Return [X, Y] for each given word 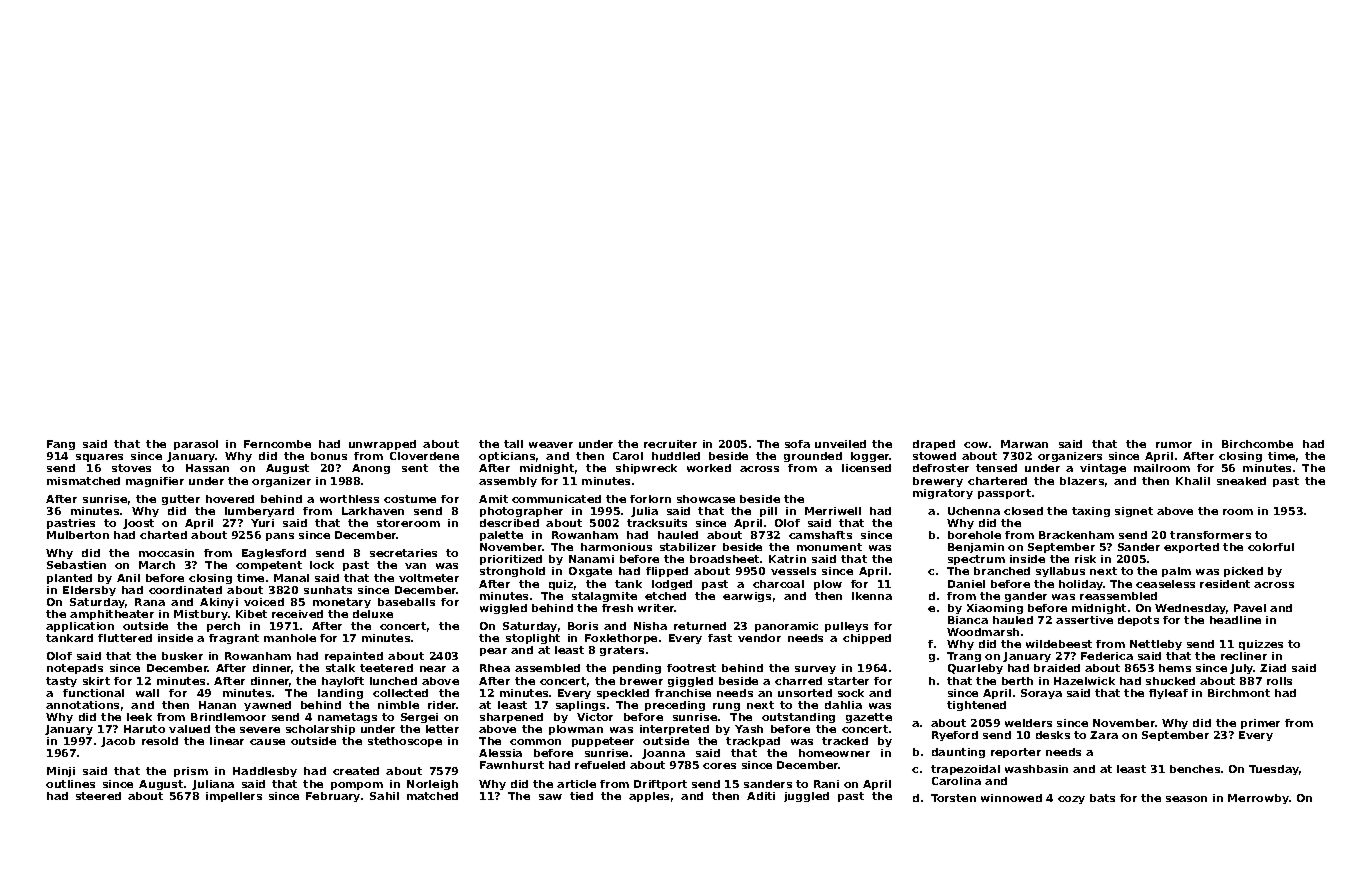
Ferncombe [277, 444]
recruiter [670, 444]
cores [719, 766]
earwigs [747, 597]
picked [1243, 572]
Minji [61, 772]
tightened [976, 706]
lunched [393, 681]
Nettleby [1156, 645]
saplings [580, 706]
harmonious [616, 547]
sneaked [1241, 481]
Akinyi [219, 603]
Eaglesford [274, 554]
